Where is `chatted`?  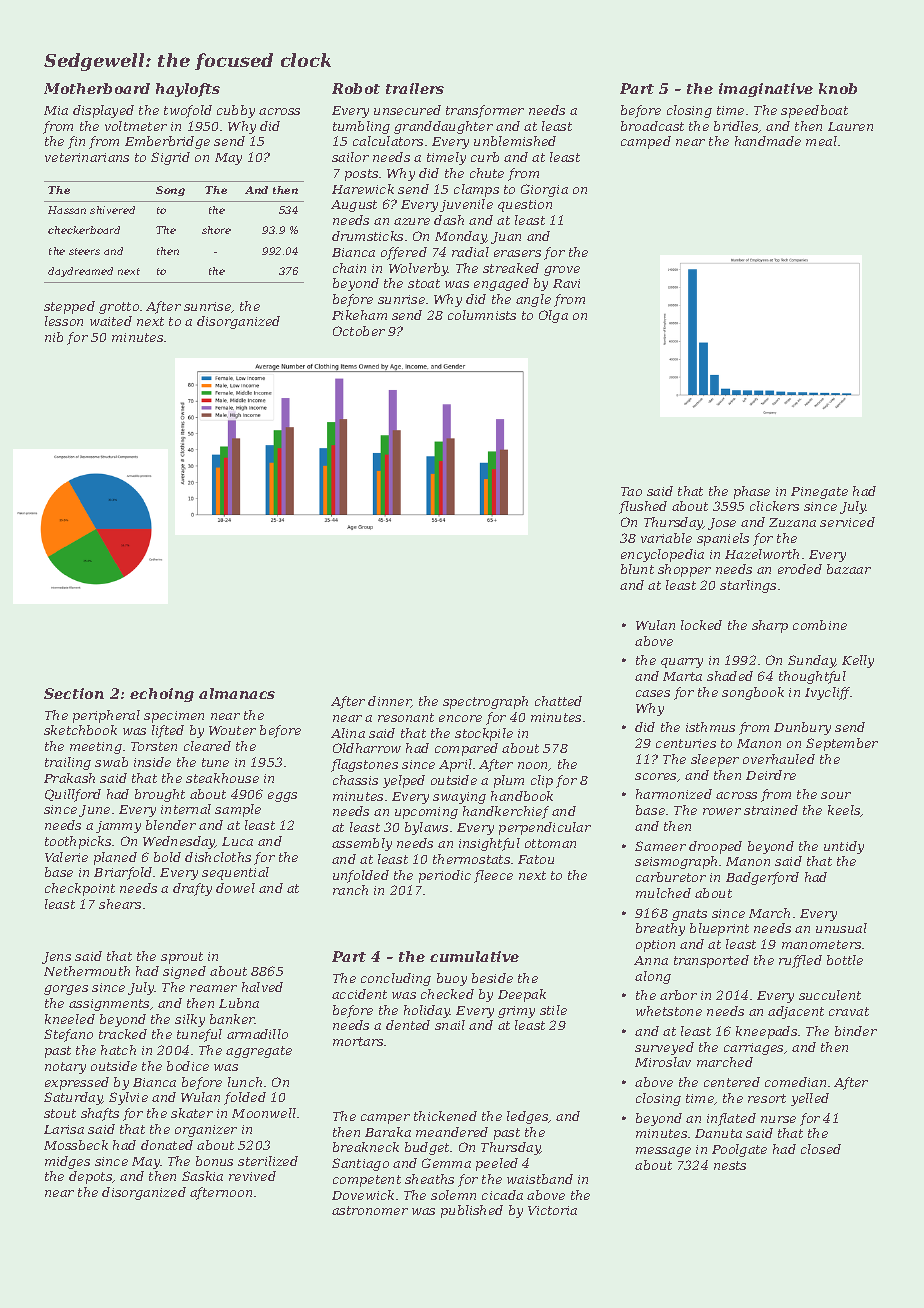
chatted is located at coordinates (558, 701).
